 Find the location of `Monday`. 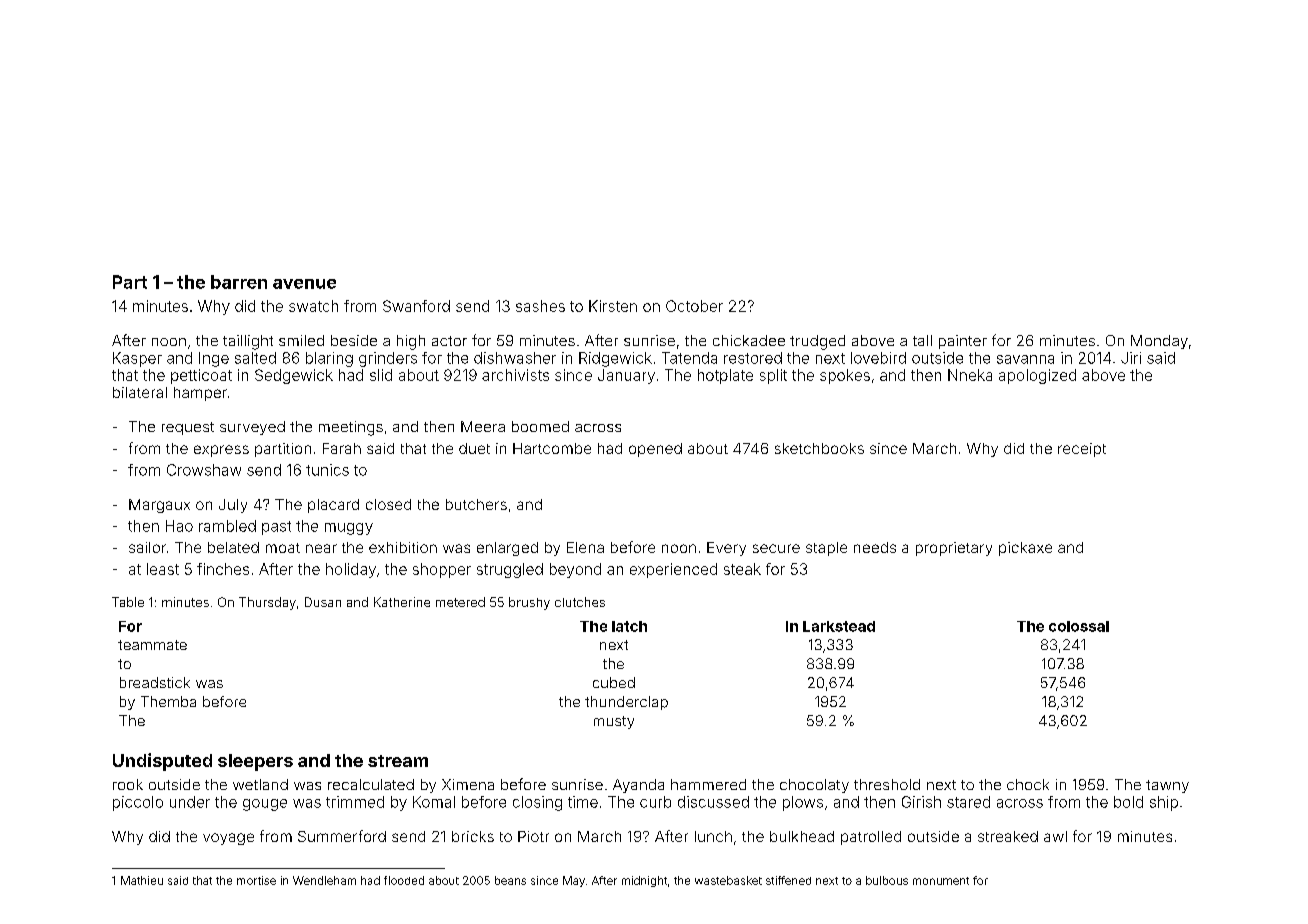

Monday is located at coordinates (1159, 342).
